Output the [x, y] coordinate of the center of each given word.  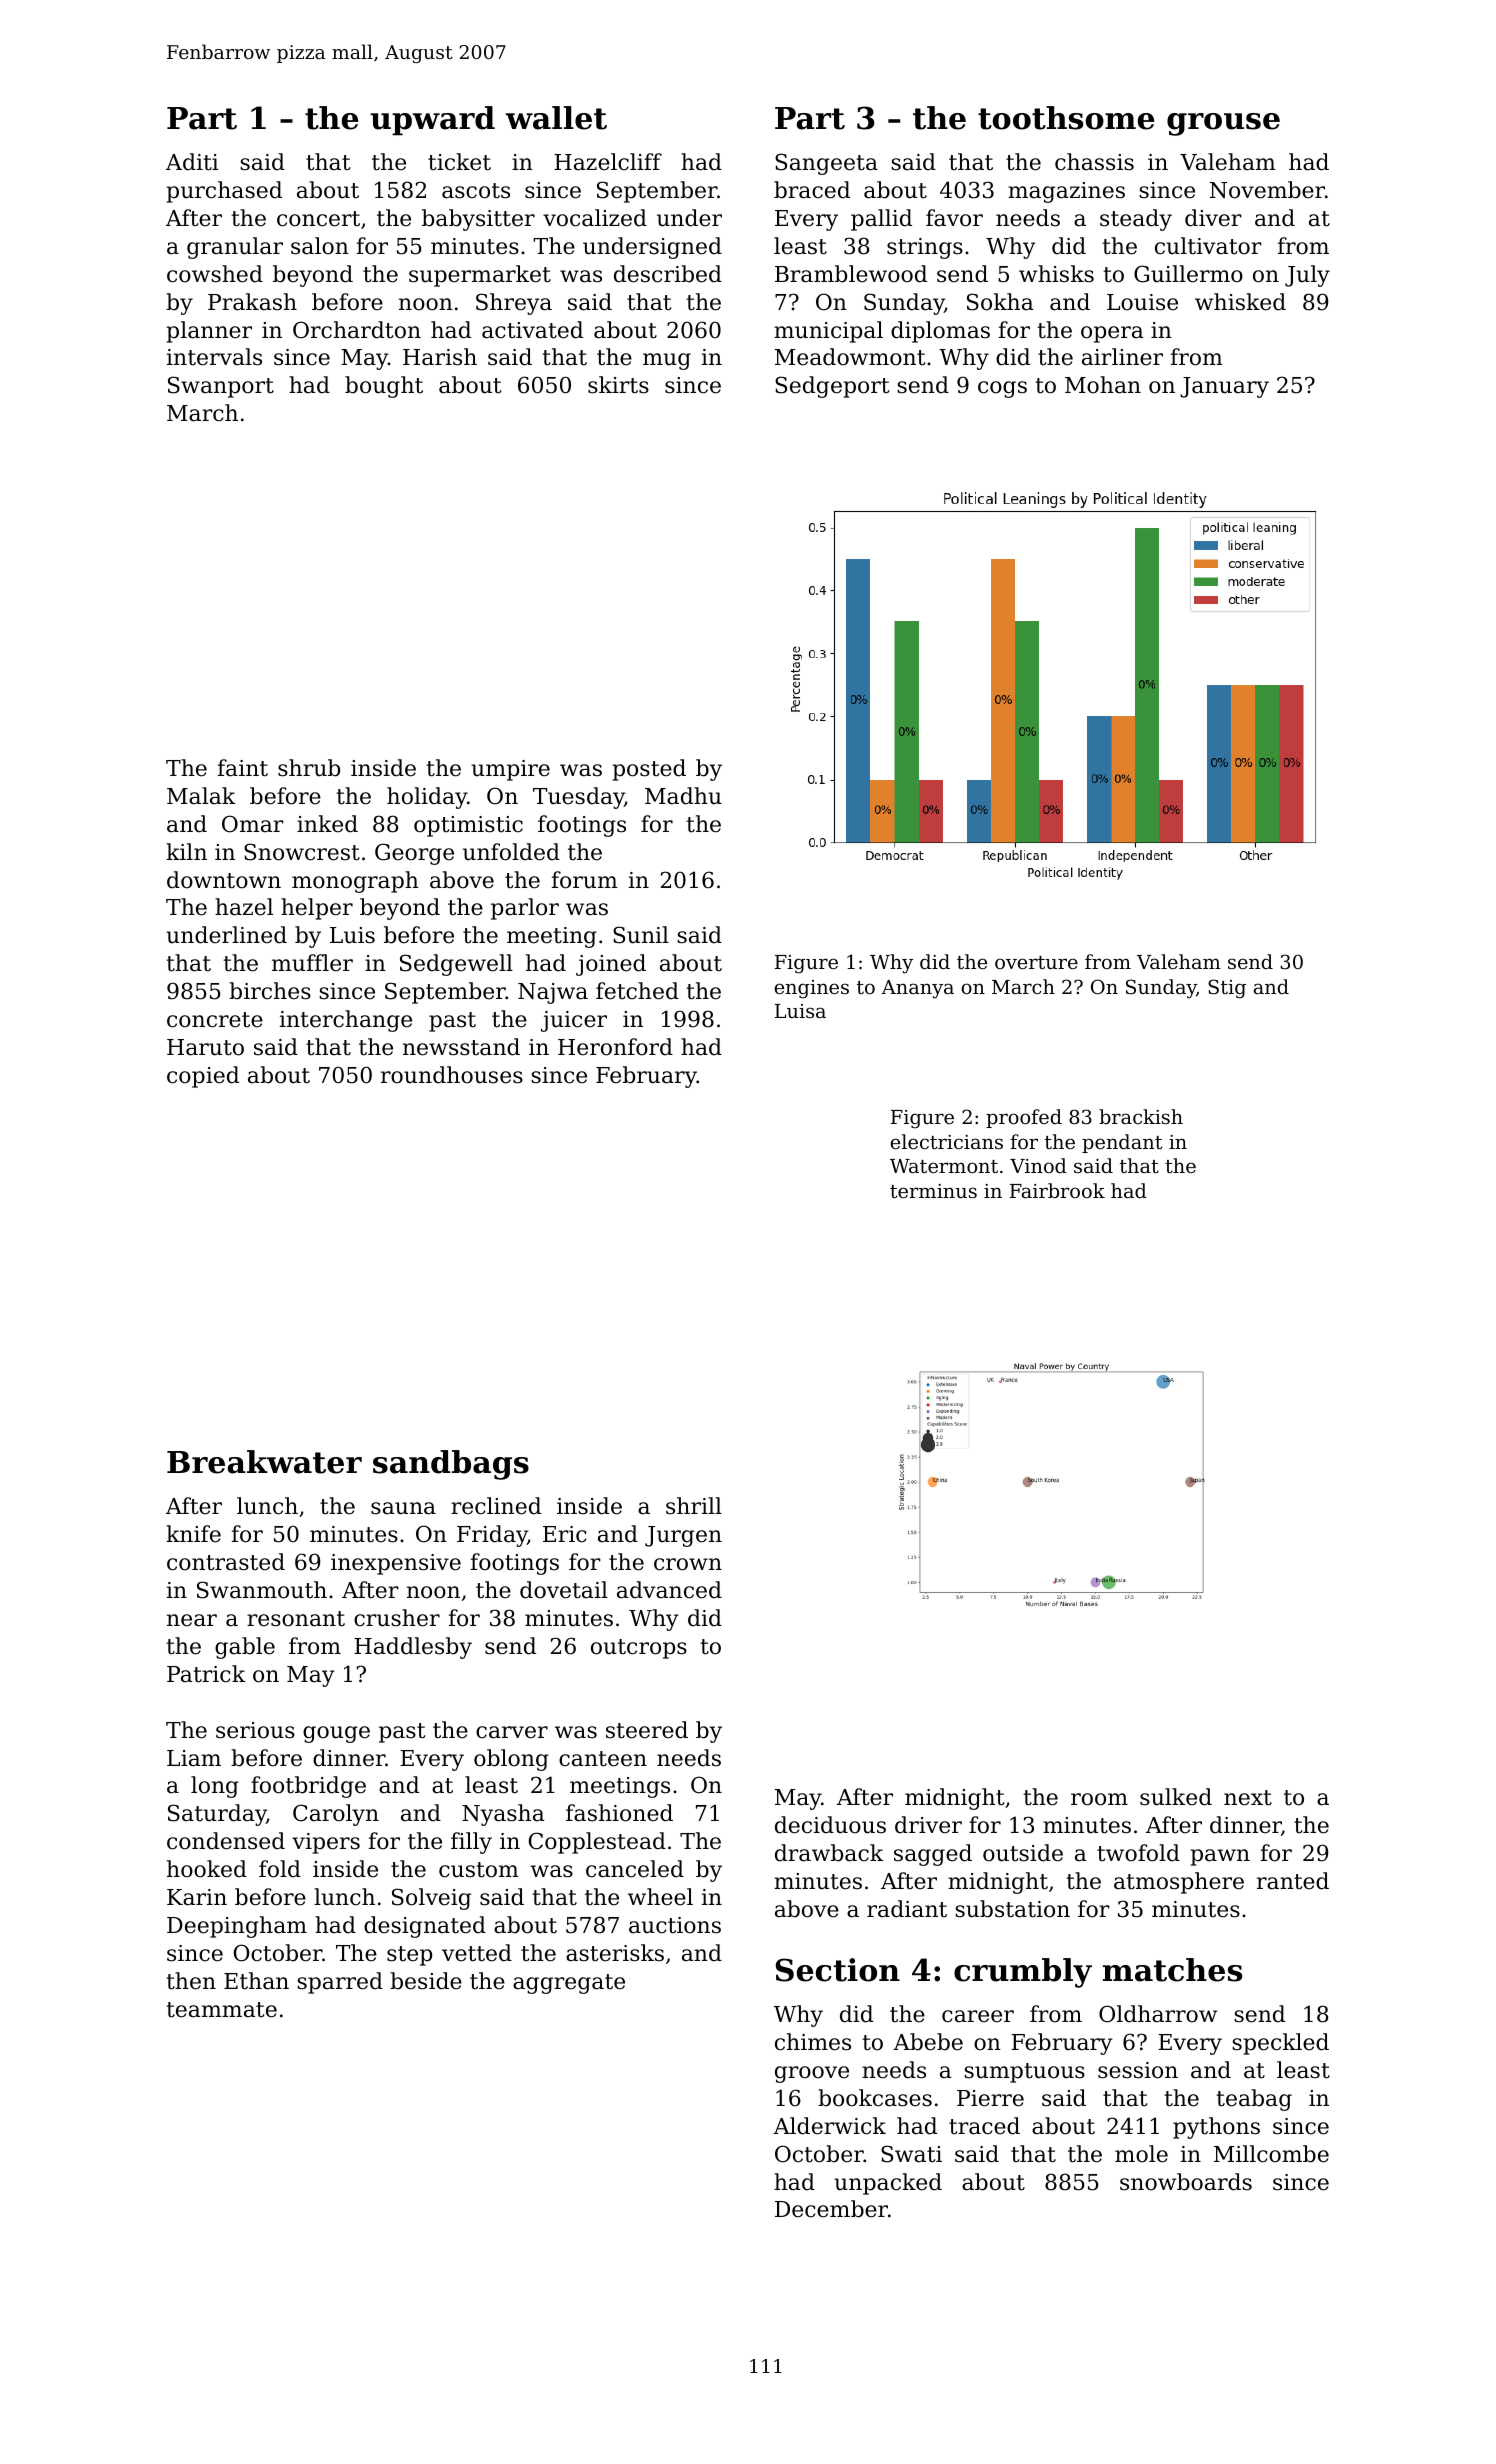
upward [432, 121]
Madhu [683, 796]
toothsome [1066, 118]
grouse [1223, 124]
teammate [221, 2010]
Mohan [1103, 385]
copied [203, 1077]
